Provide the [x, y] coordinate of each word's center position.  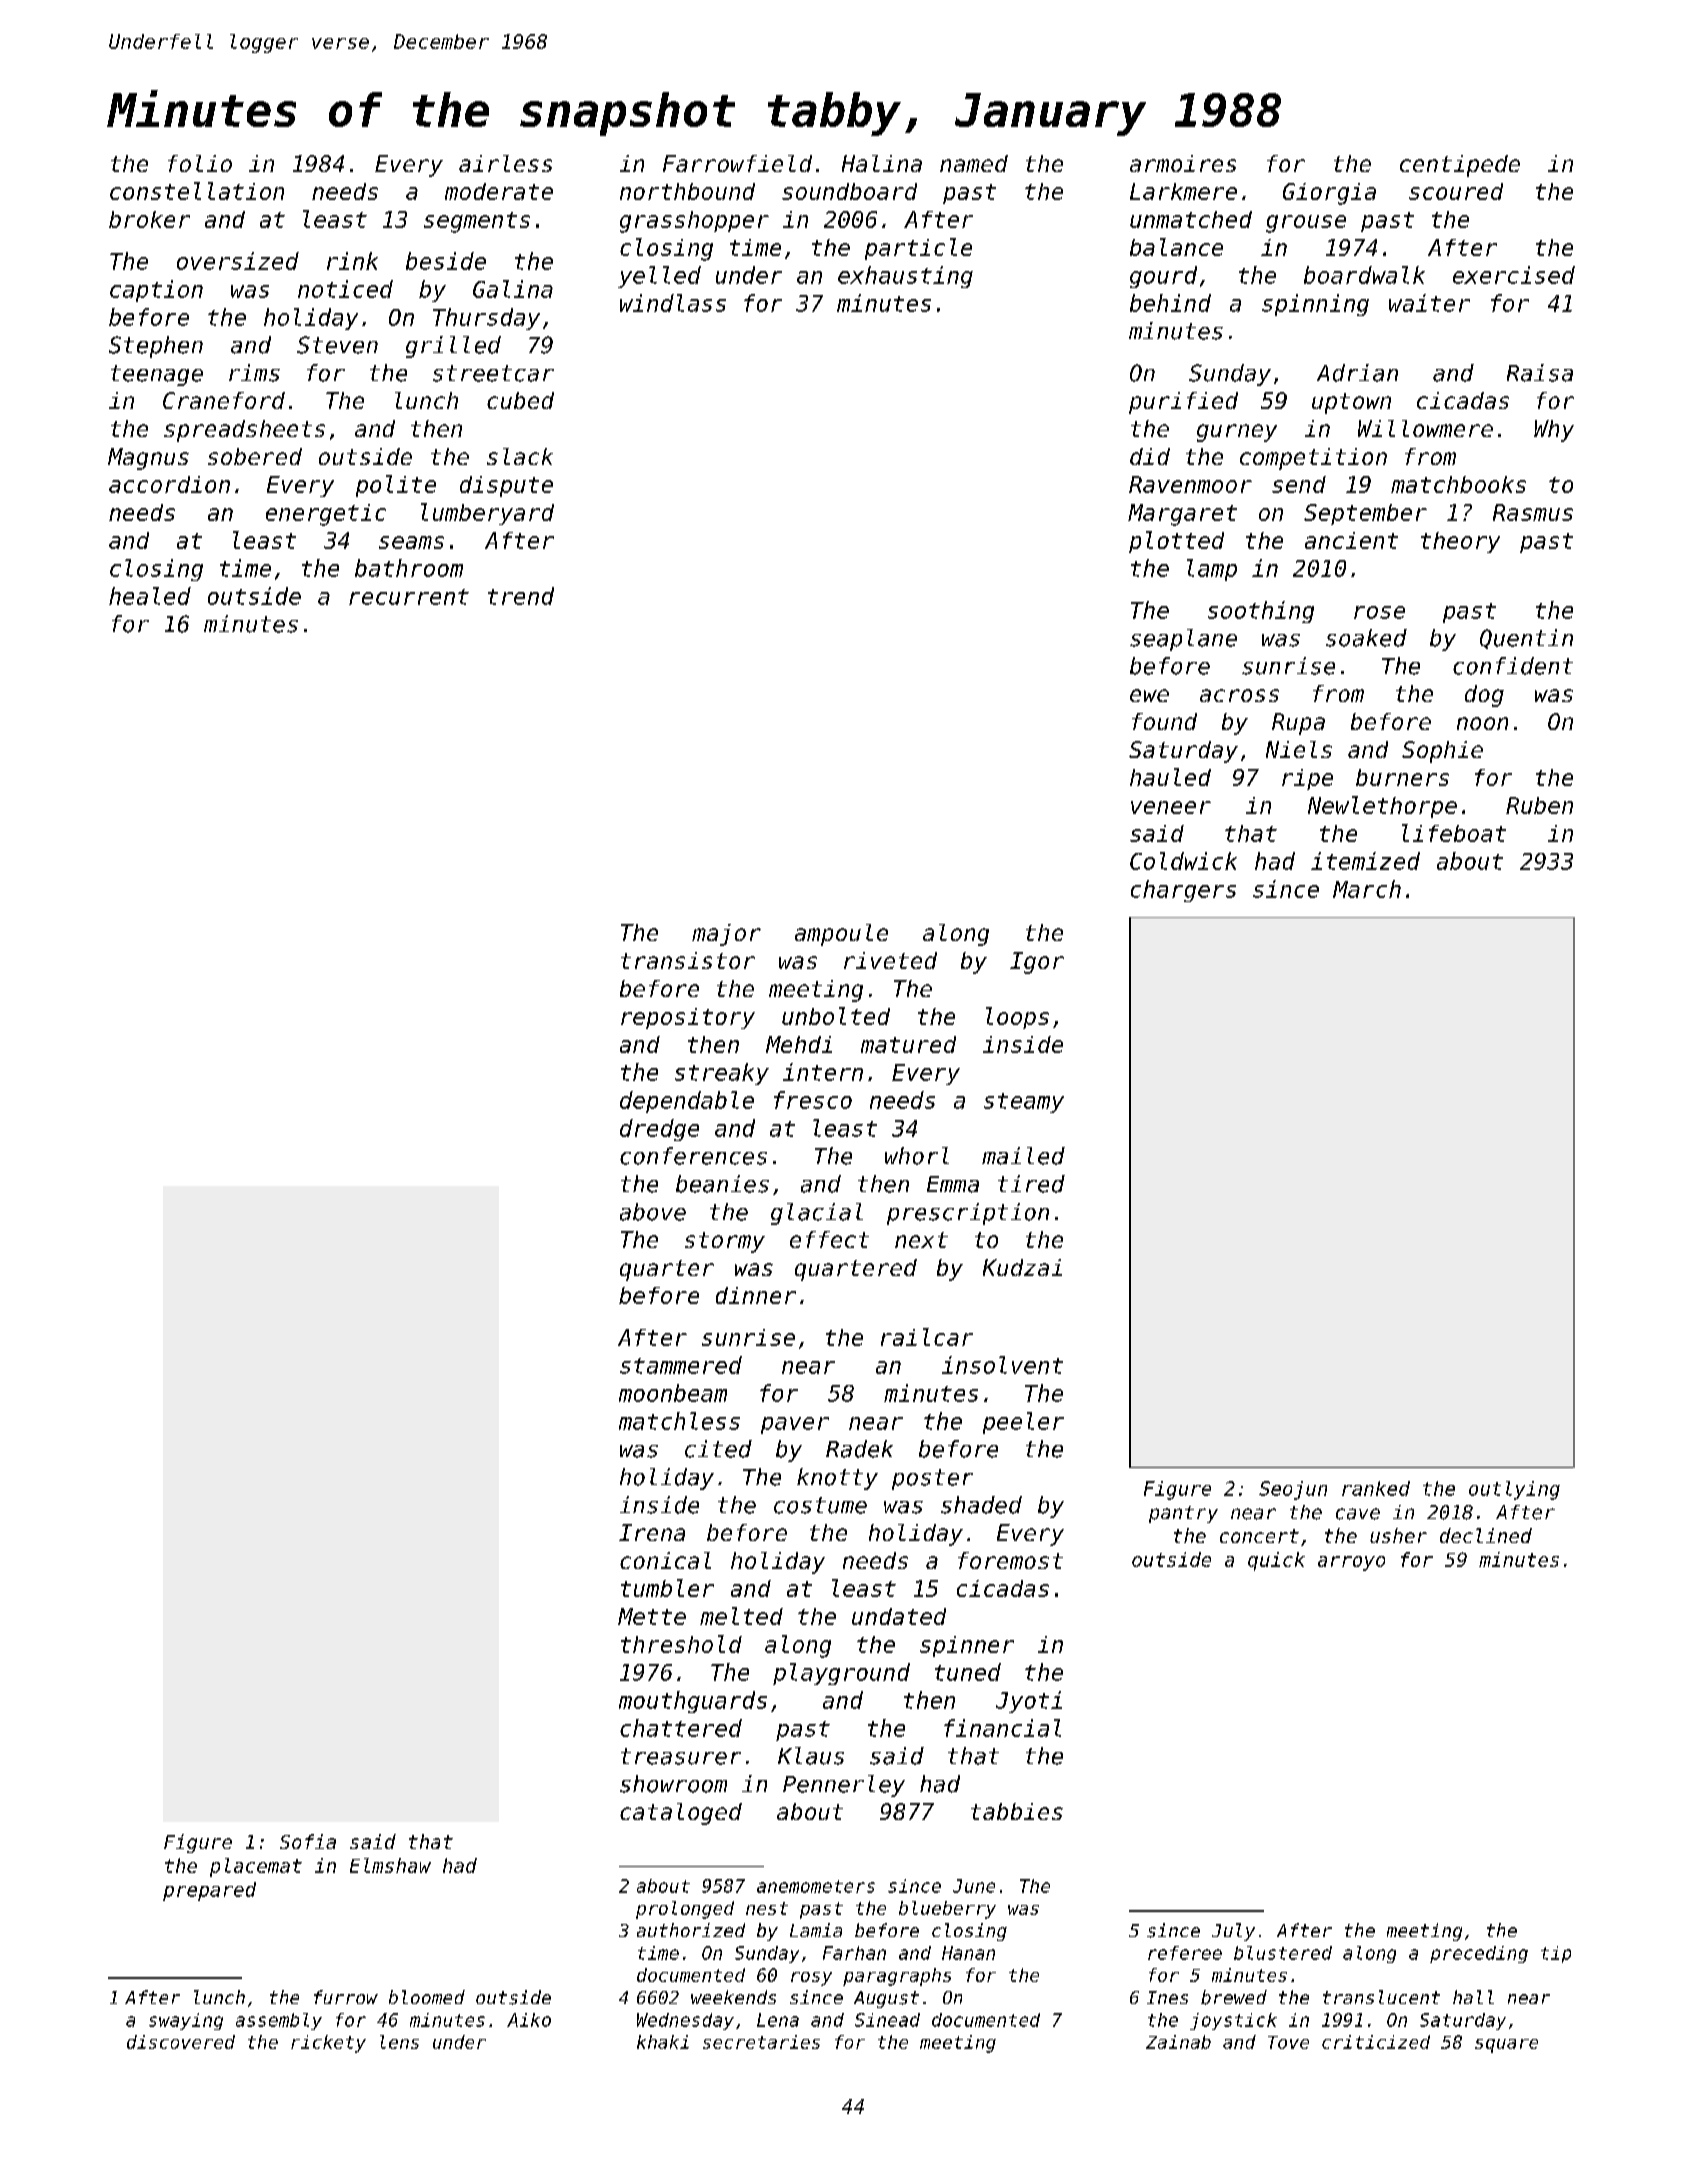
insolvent [1002, 1365]
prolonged [685, 1910]
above [653, 1212]
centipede [1460, 166]
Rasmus [1533, 512]
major [726, 935]
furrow [346, 1997]
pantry [1183, 1514]
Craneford [224, 400]
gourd [1163, 277]
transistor [688, 960]
